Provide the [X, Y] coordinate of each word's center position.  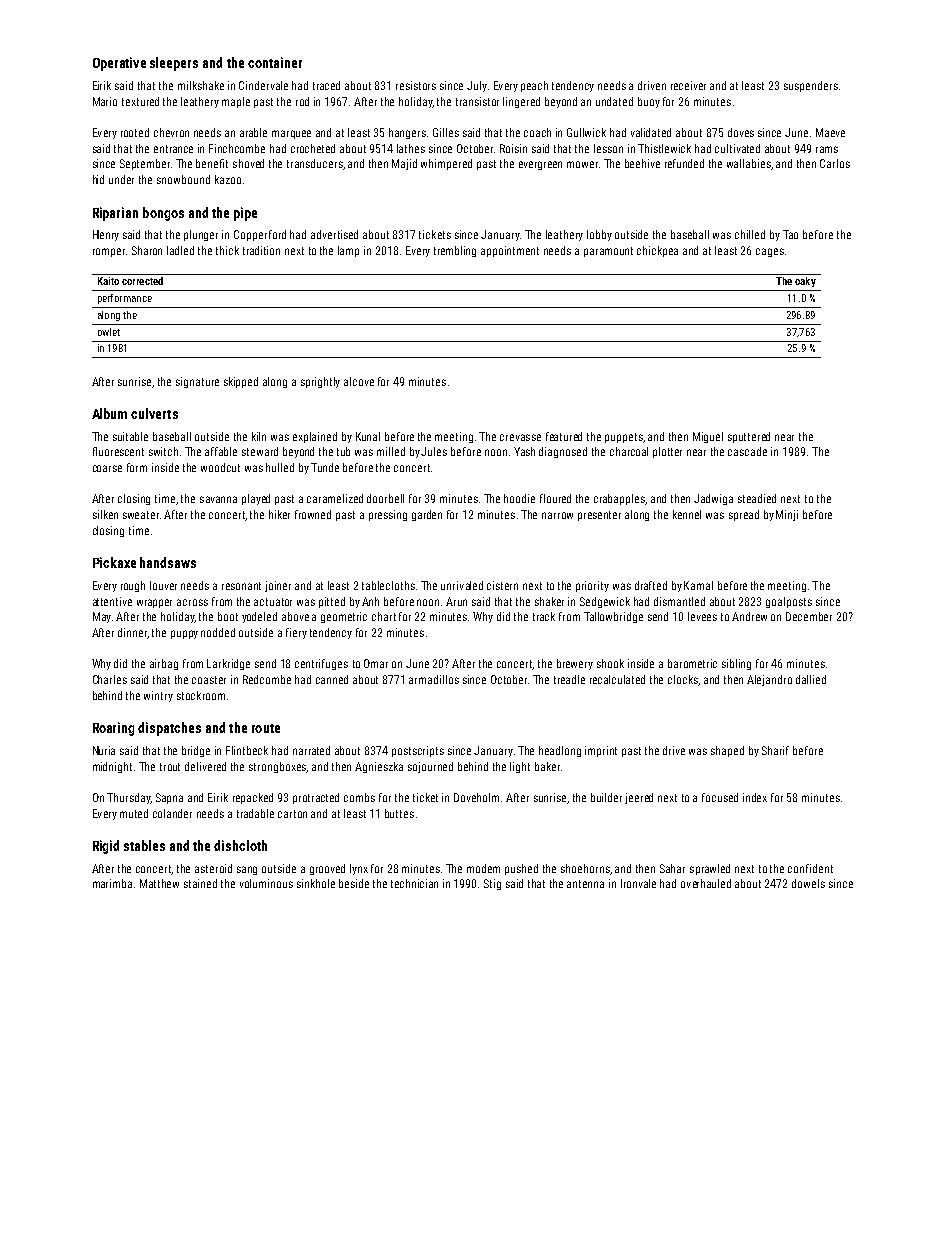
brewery [575, 664]
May [102, 617]
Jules [434, 451]
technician [414, 883]
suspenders [811, 86]
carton [292, 814]
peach [534, 86]
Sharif [775, 750]
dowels [808, 883]
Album [109, 413]
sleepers [174, 64]
